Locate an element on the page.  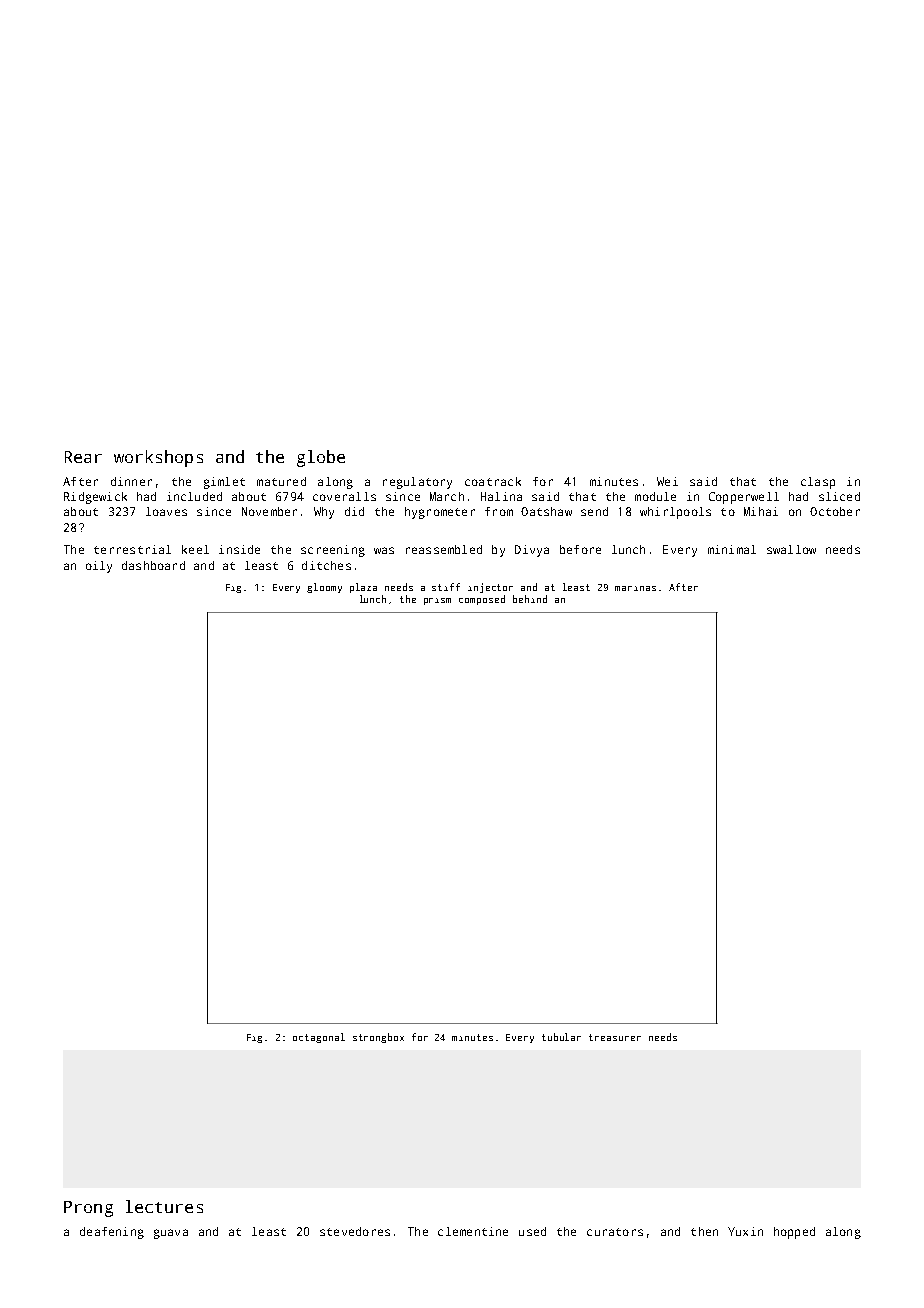
swallow is located at coordinates (791, 549).
